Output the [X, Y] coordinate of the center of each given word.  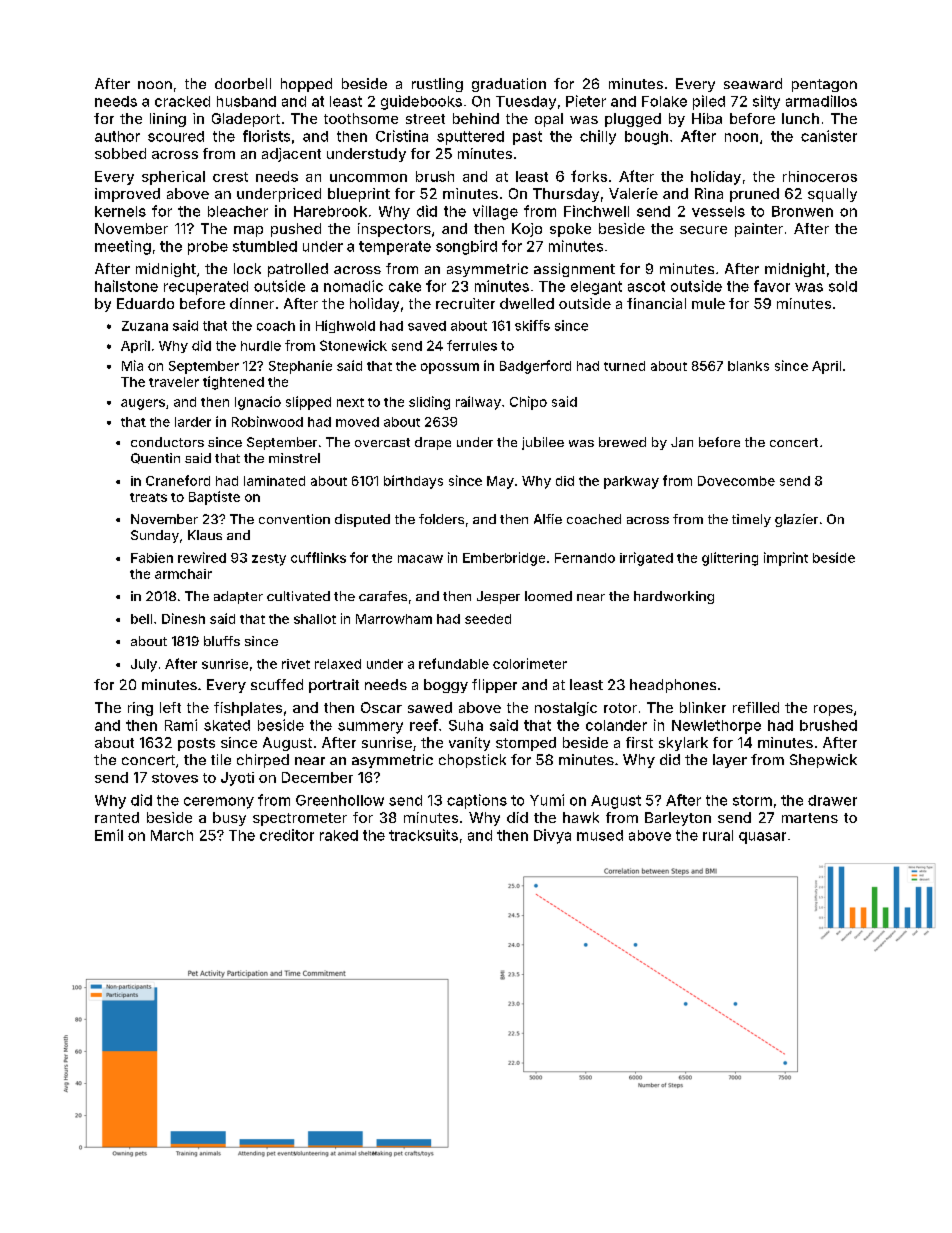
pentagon [824, 85]
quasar [762, 838]
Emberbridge [504, 559]
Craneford [178, 480]
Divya [552, 836]
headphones [673, 686]
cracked [182, 101]
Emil [109, 835]
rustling [437, 85]
